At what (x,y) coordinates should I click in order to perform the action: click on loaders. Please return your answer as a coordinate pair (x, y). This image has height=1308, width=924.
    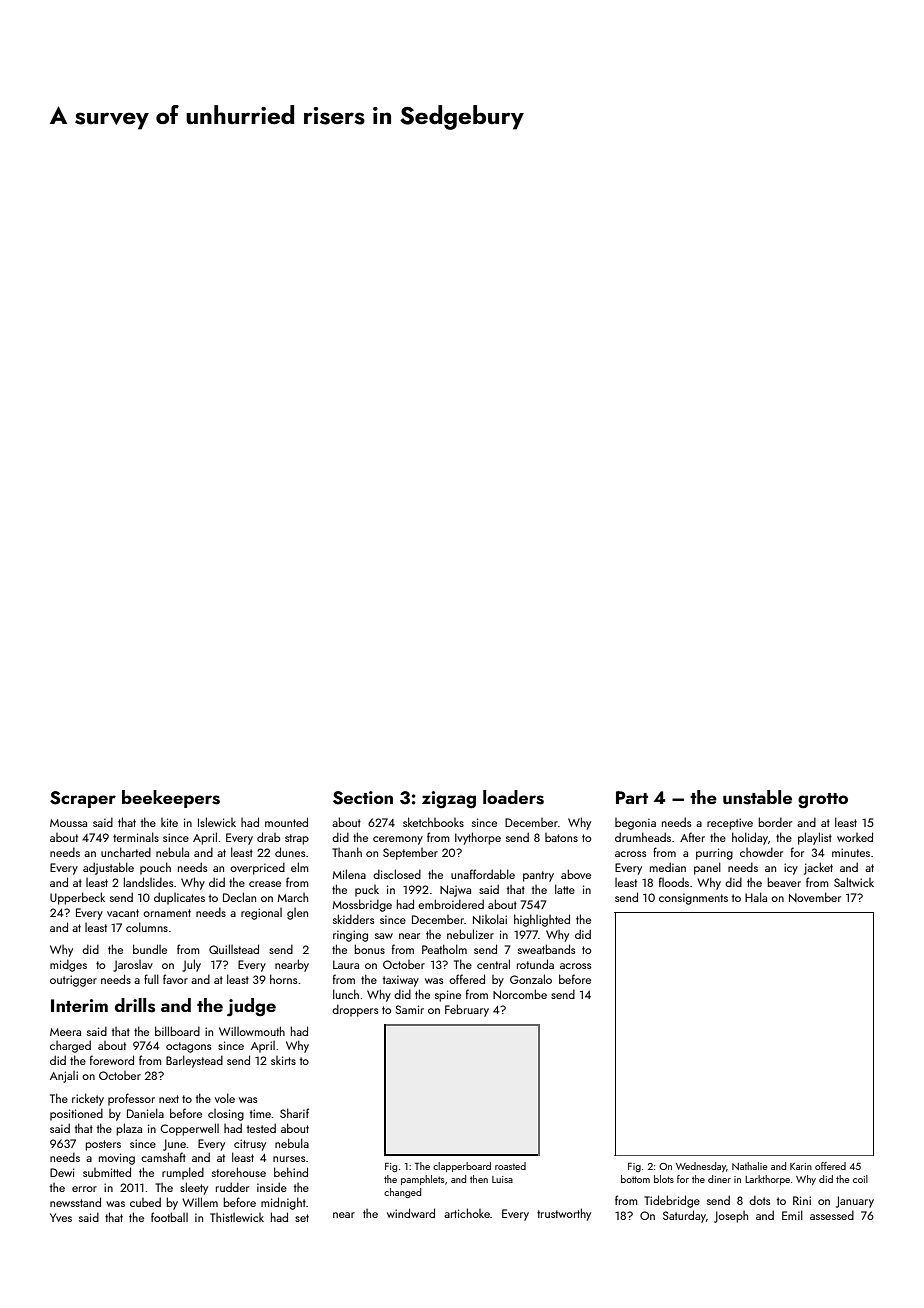
    Looking at the image, I should click on (513, 797).
